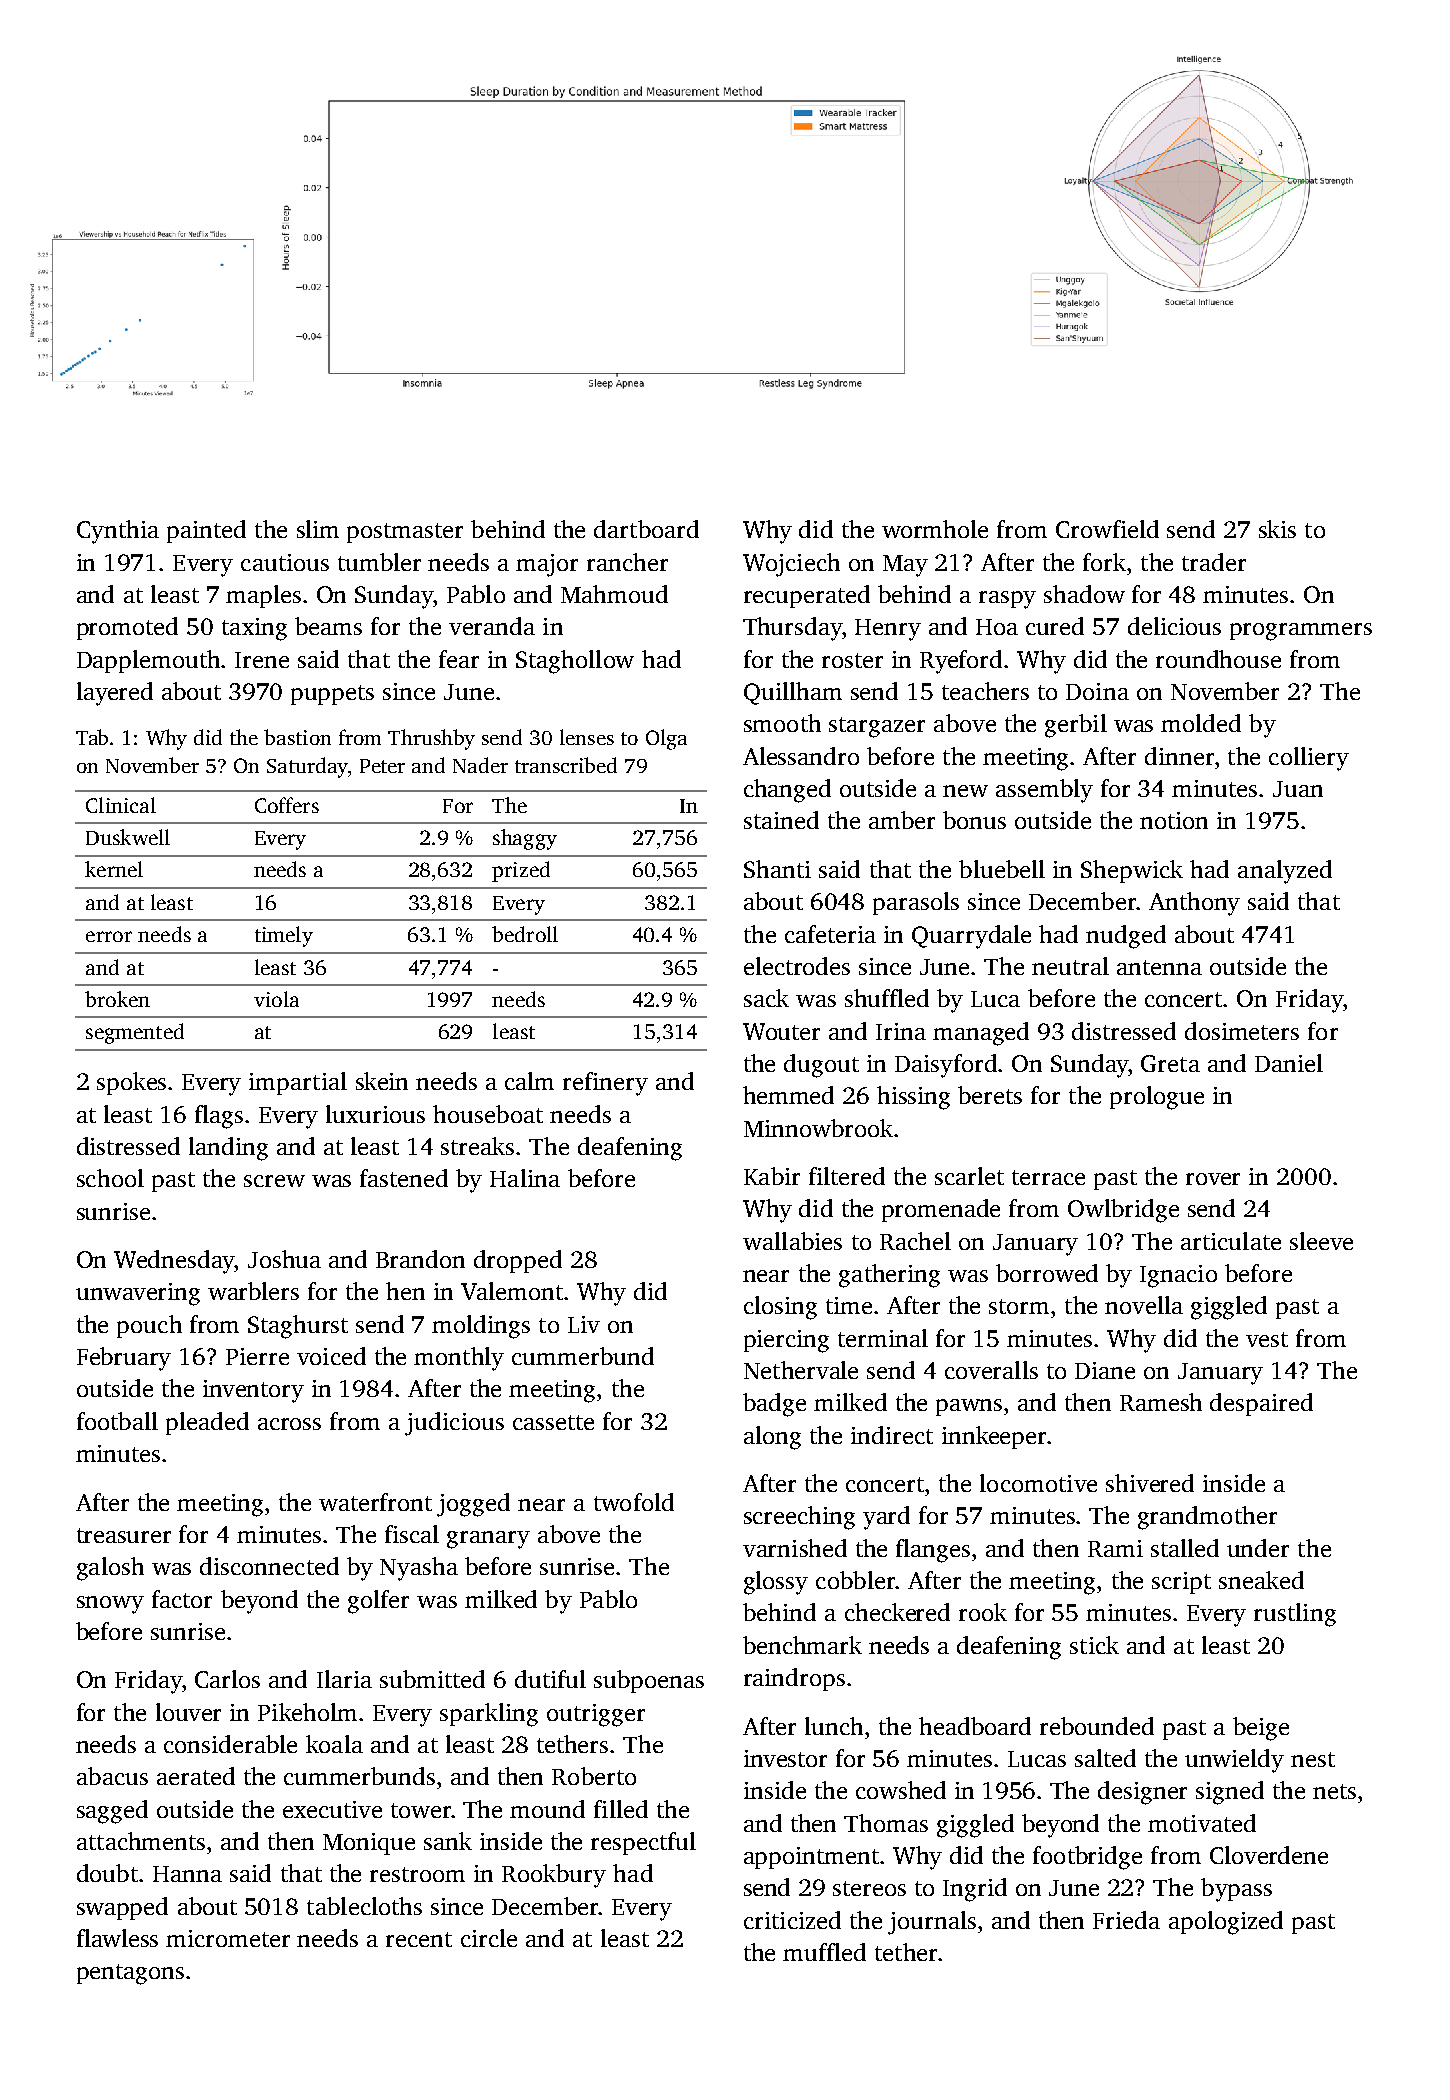  What do you see at coordinates (219, 1117) in the screenshot?
I see `flags` at bounding box center [219, 1117].
